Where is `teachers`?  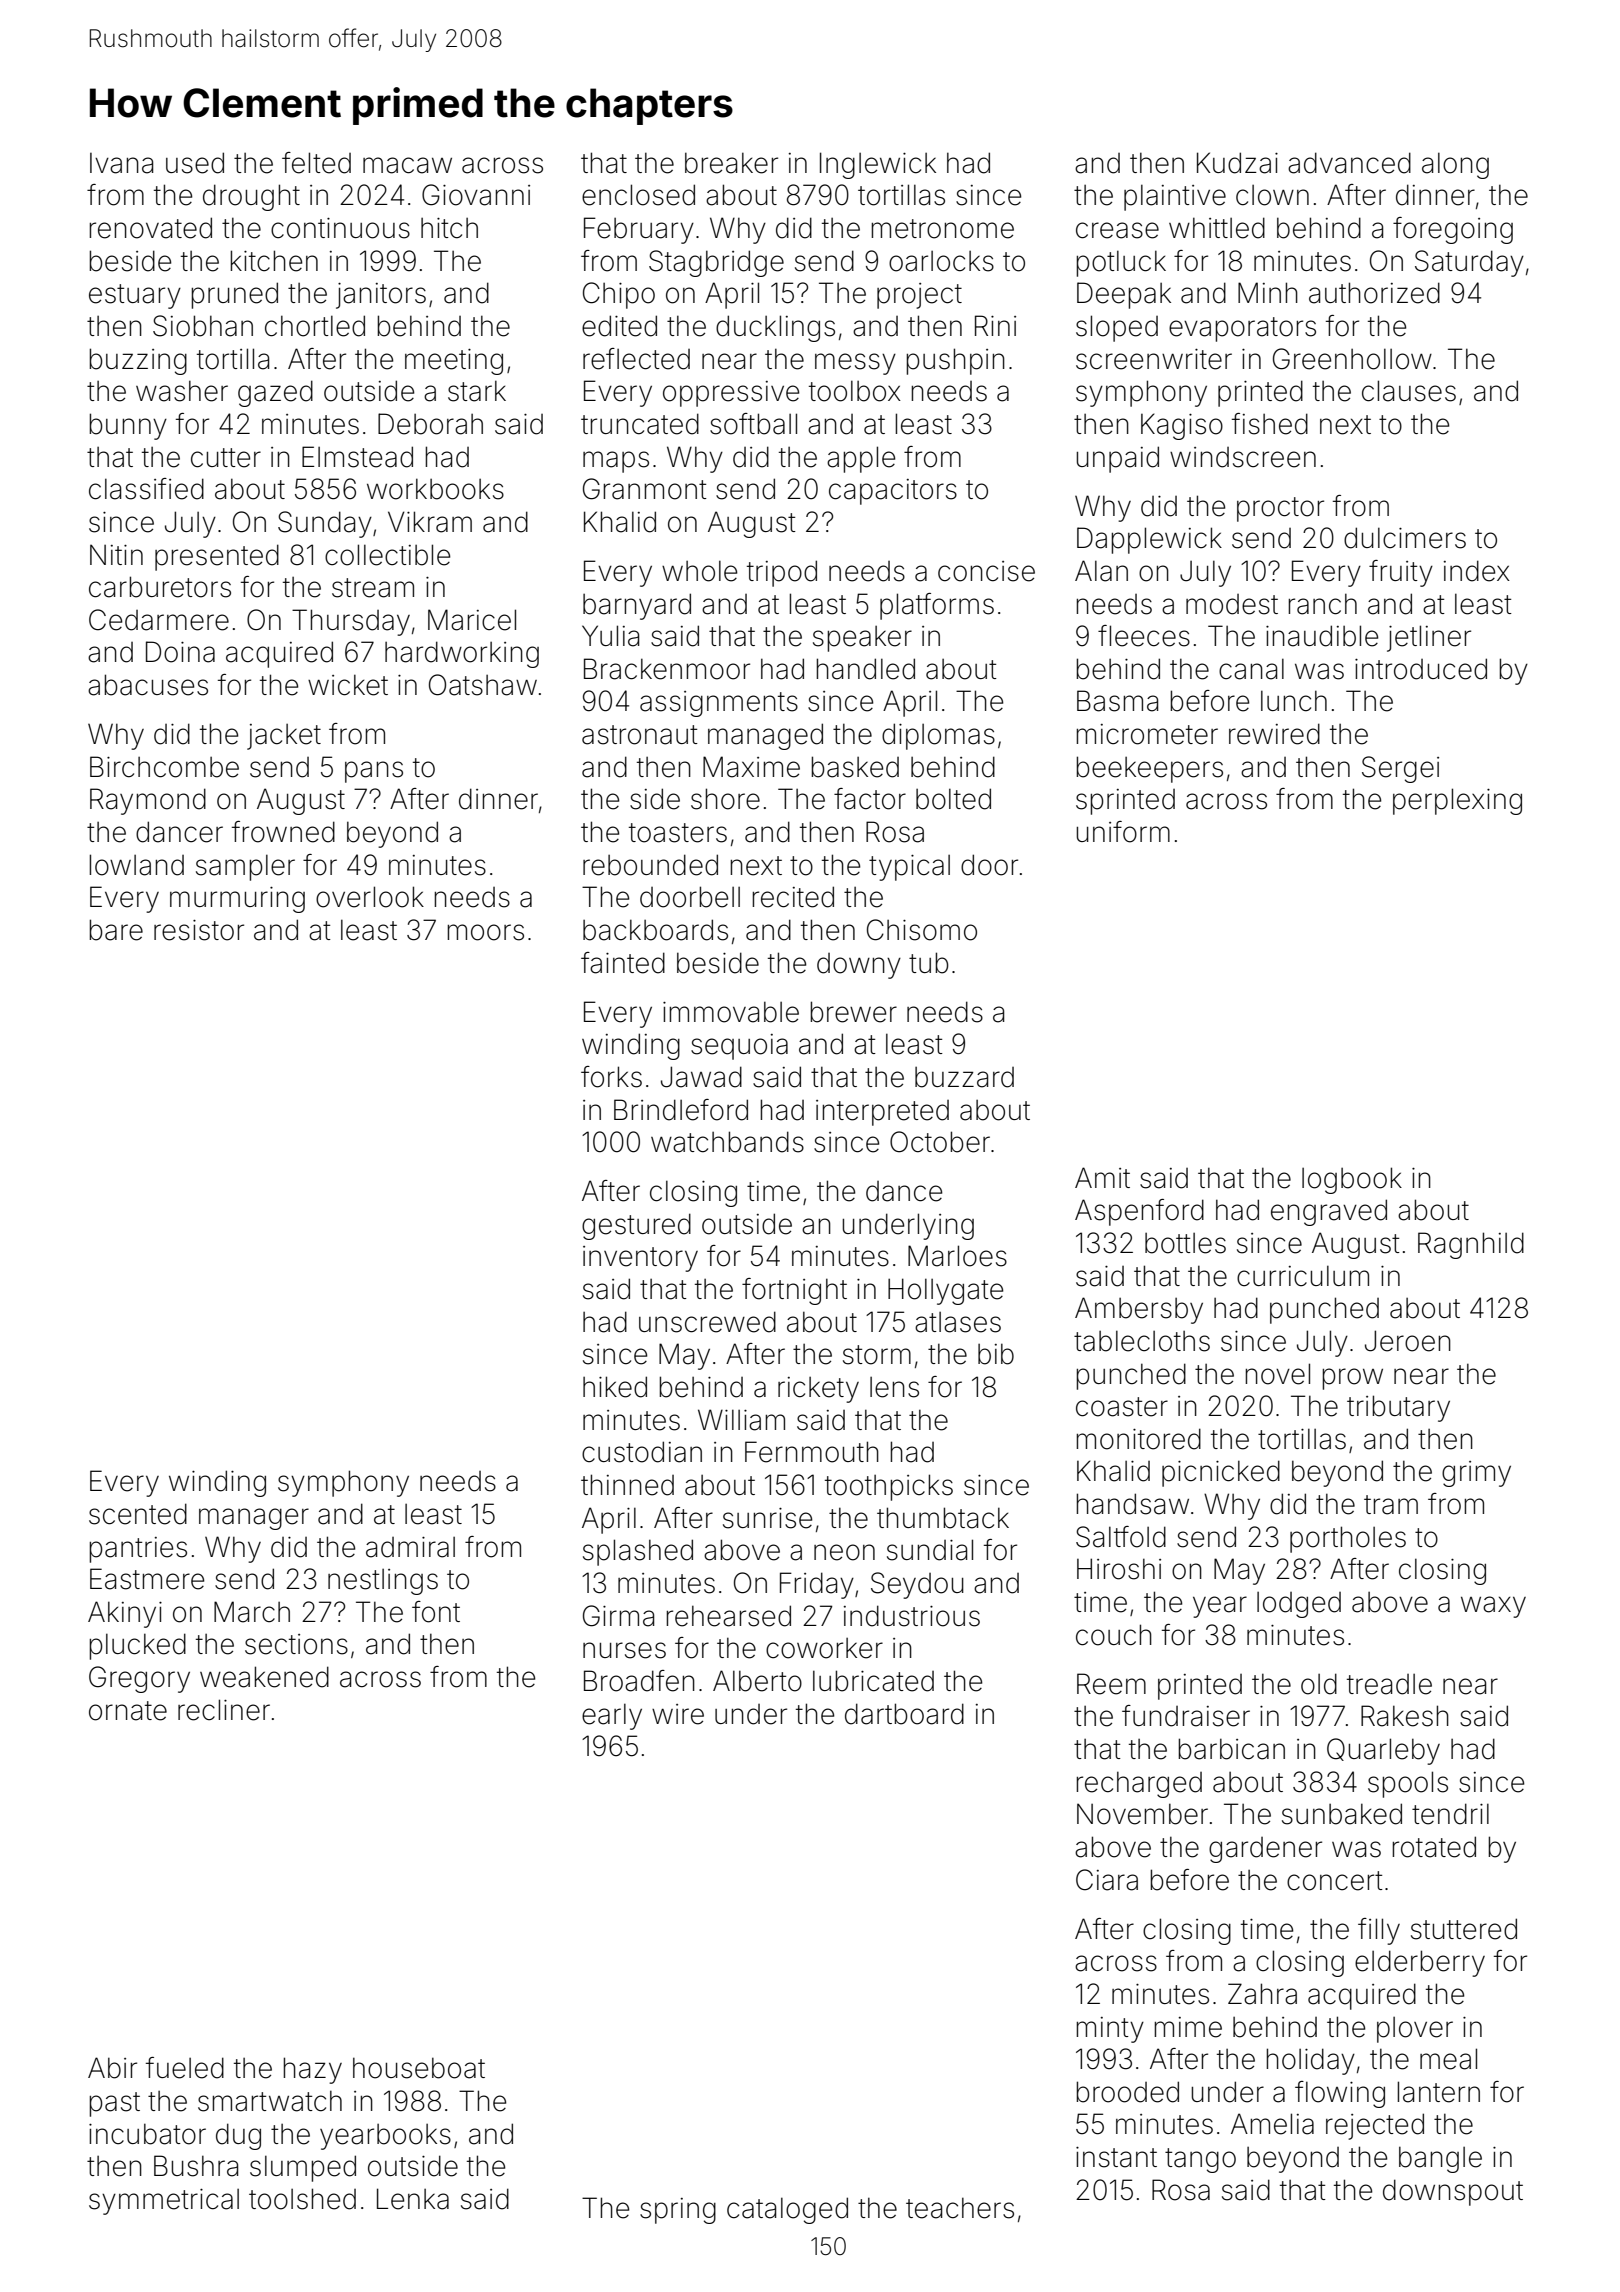 teachers is located at coordinates (960, 2208).
